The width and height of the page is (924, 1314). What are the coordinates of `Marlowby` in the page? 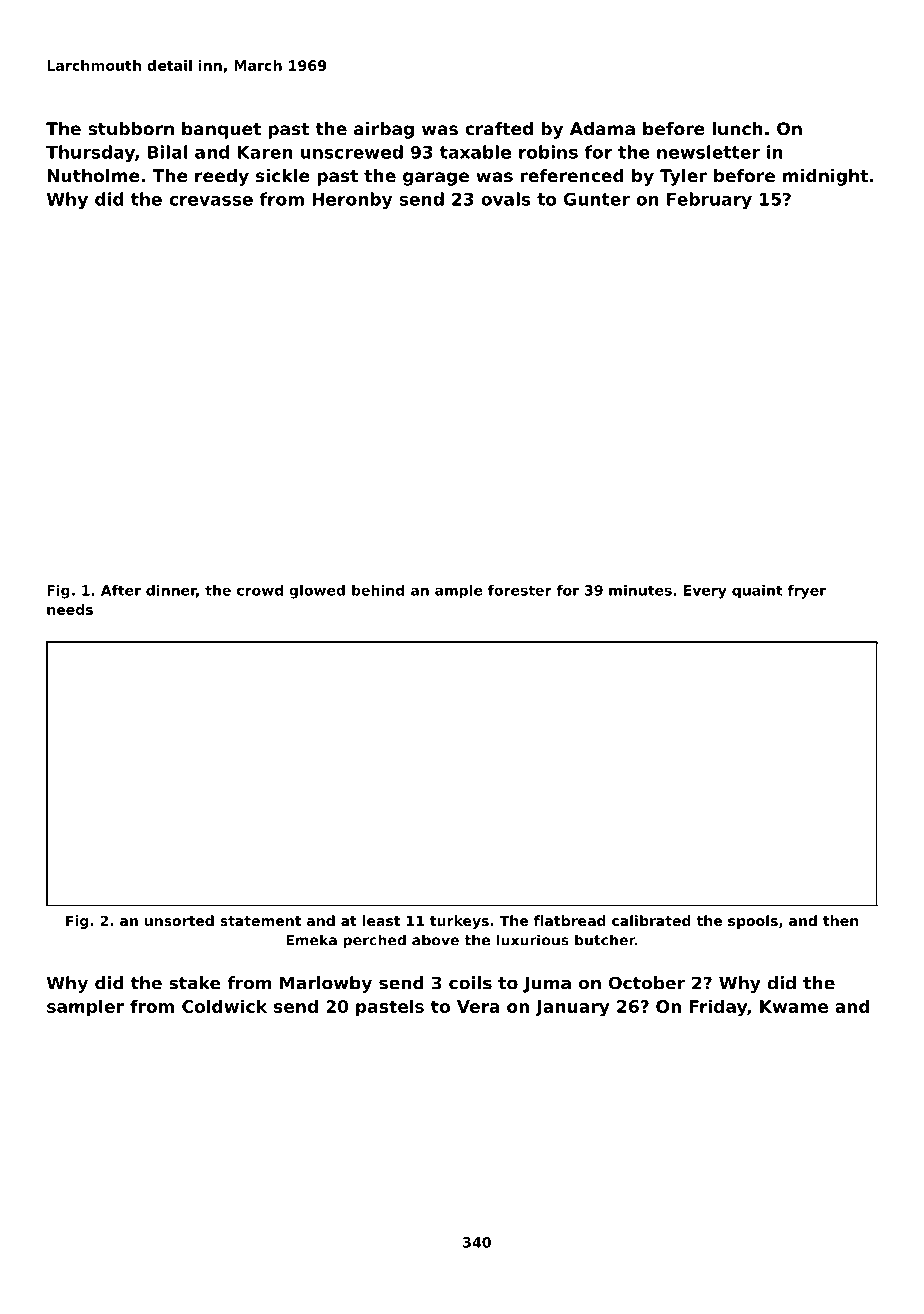 It's located at (326, 984).
